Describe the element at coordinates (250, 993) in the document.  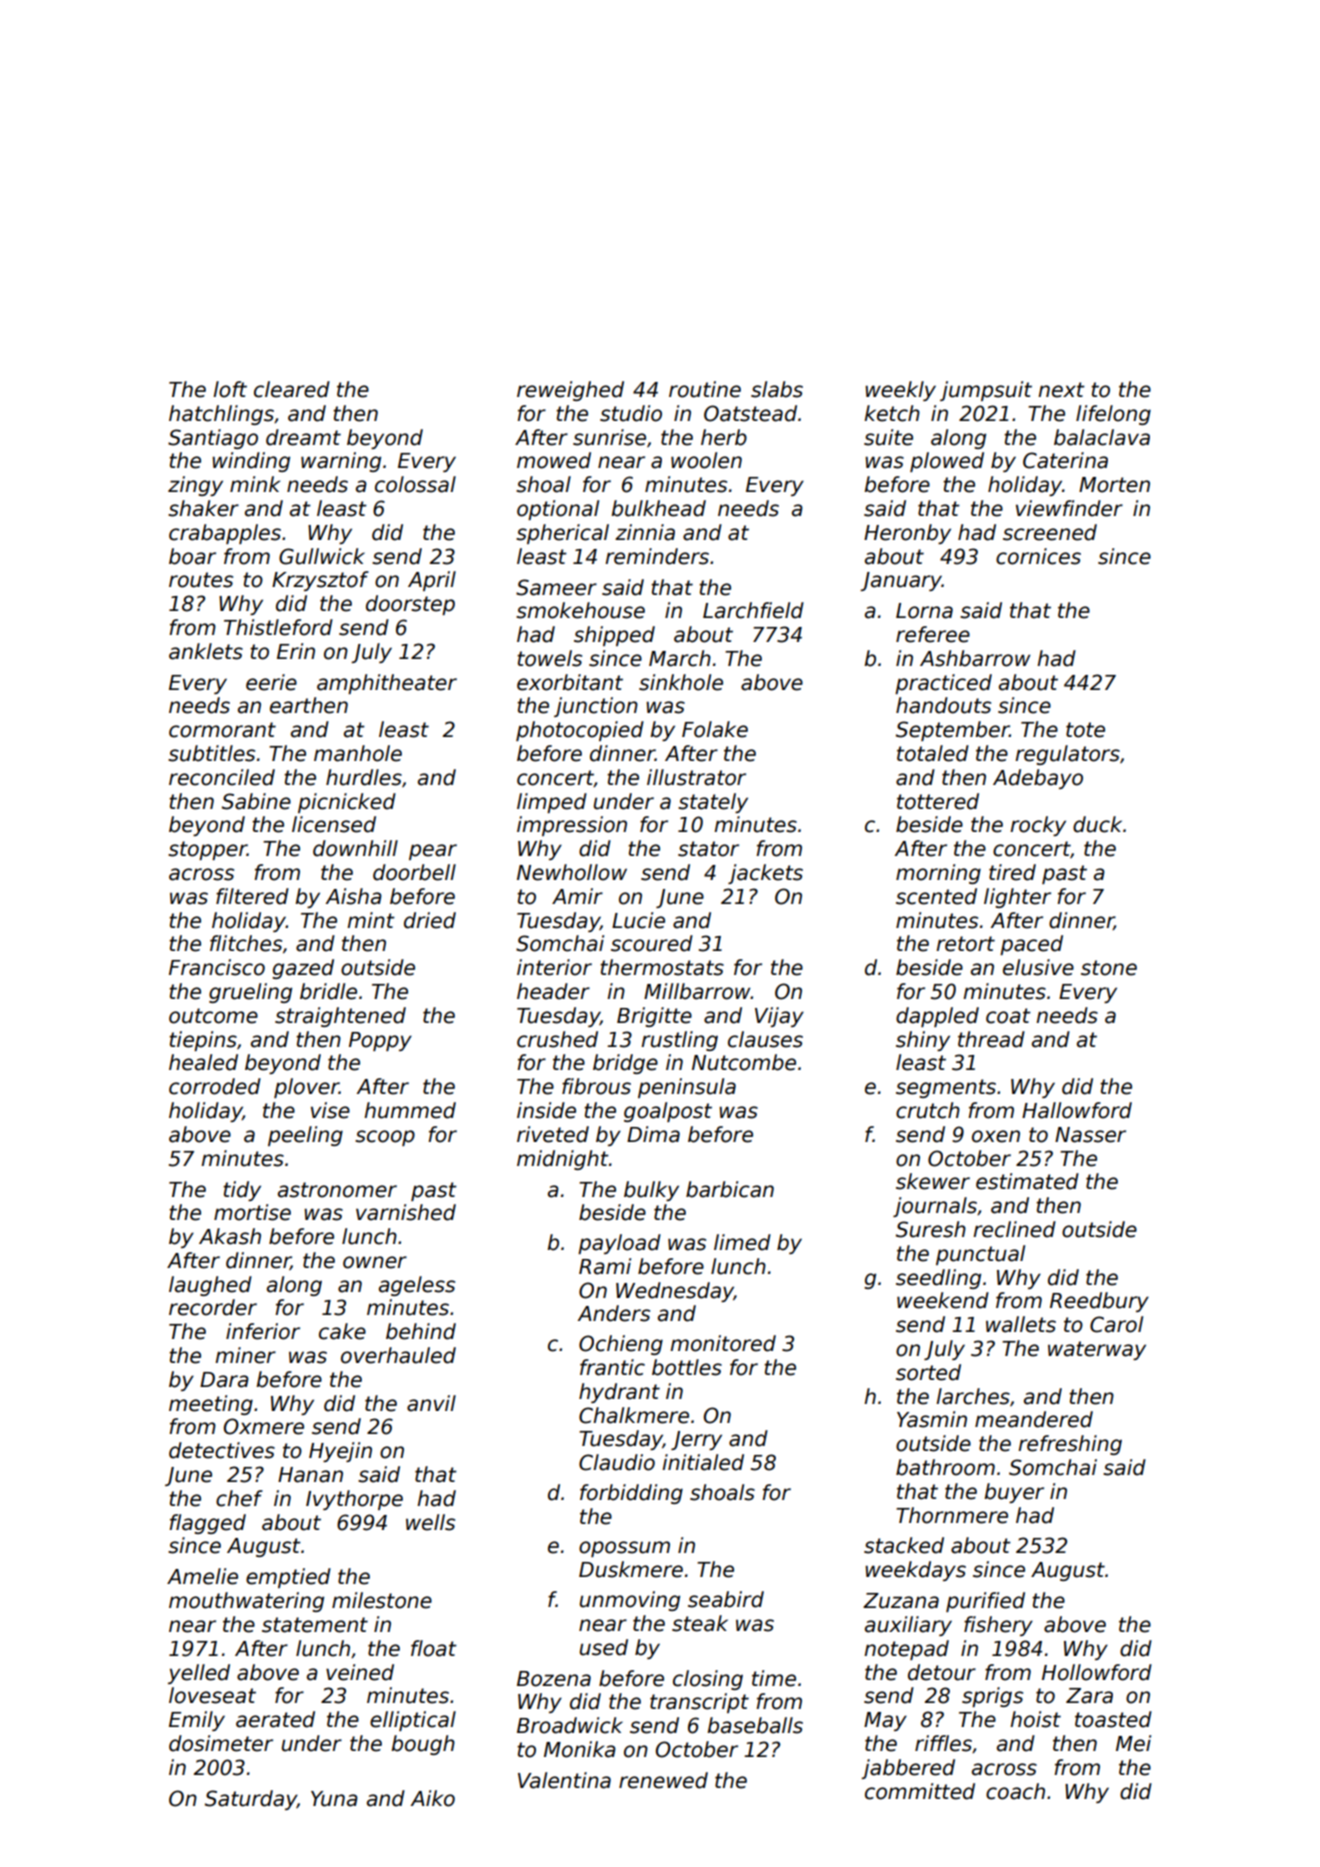
I see `grueling` at that location.
